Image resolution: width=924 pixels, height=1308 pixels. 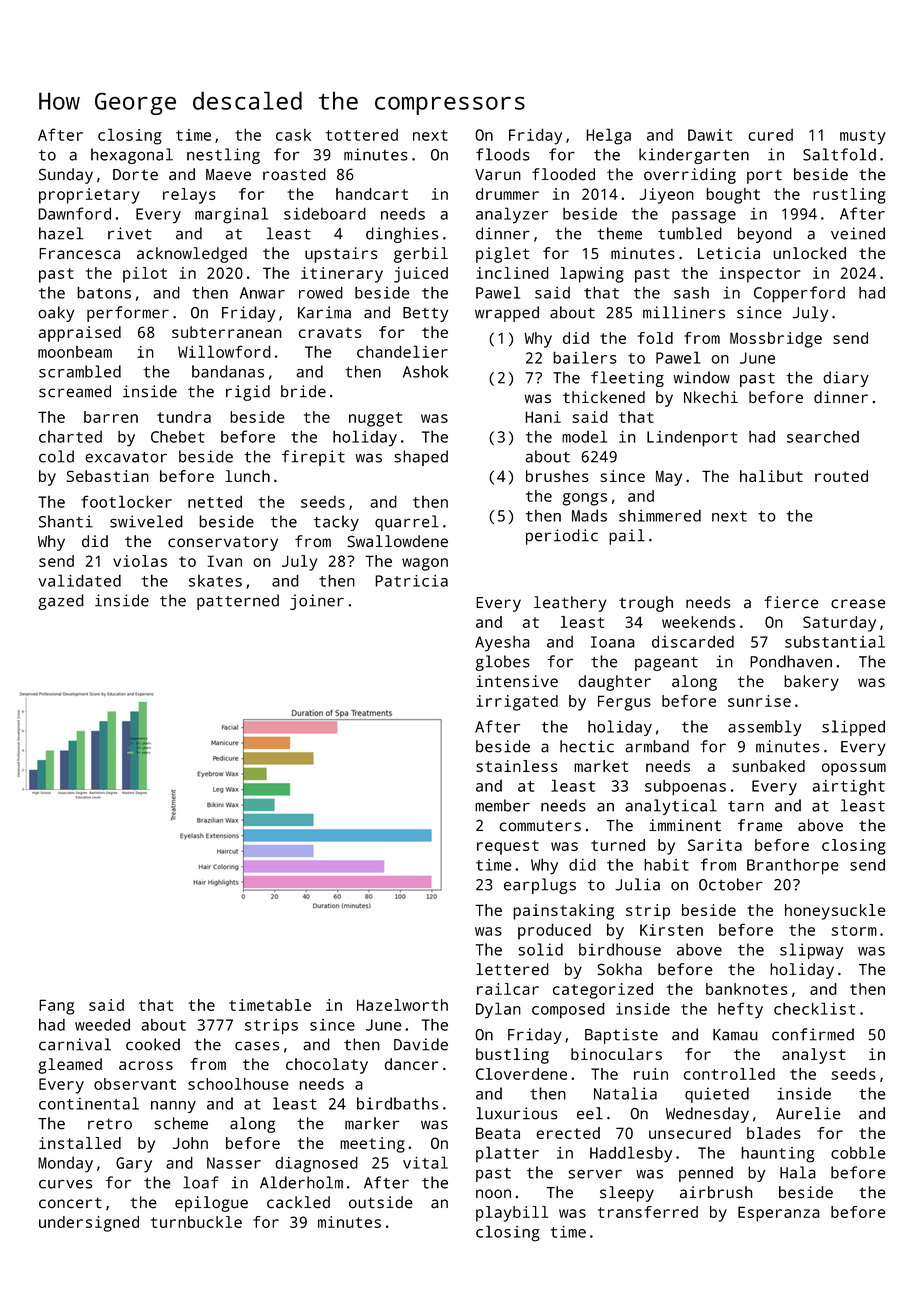 I want to click on discarded, so click(x=693, y=641).
